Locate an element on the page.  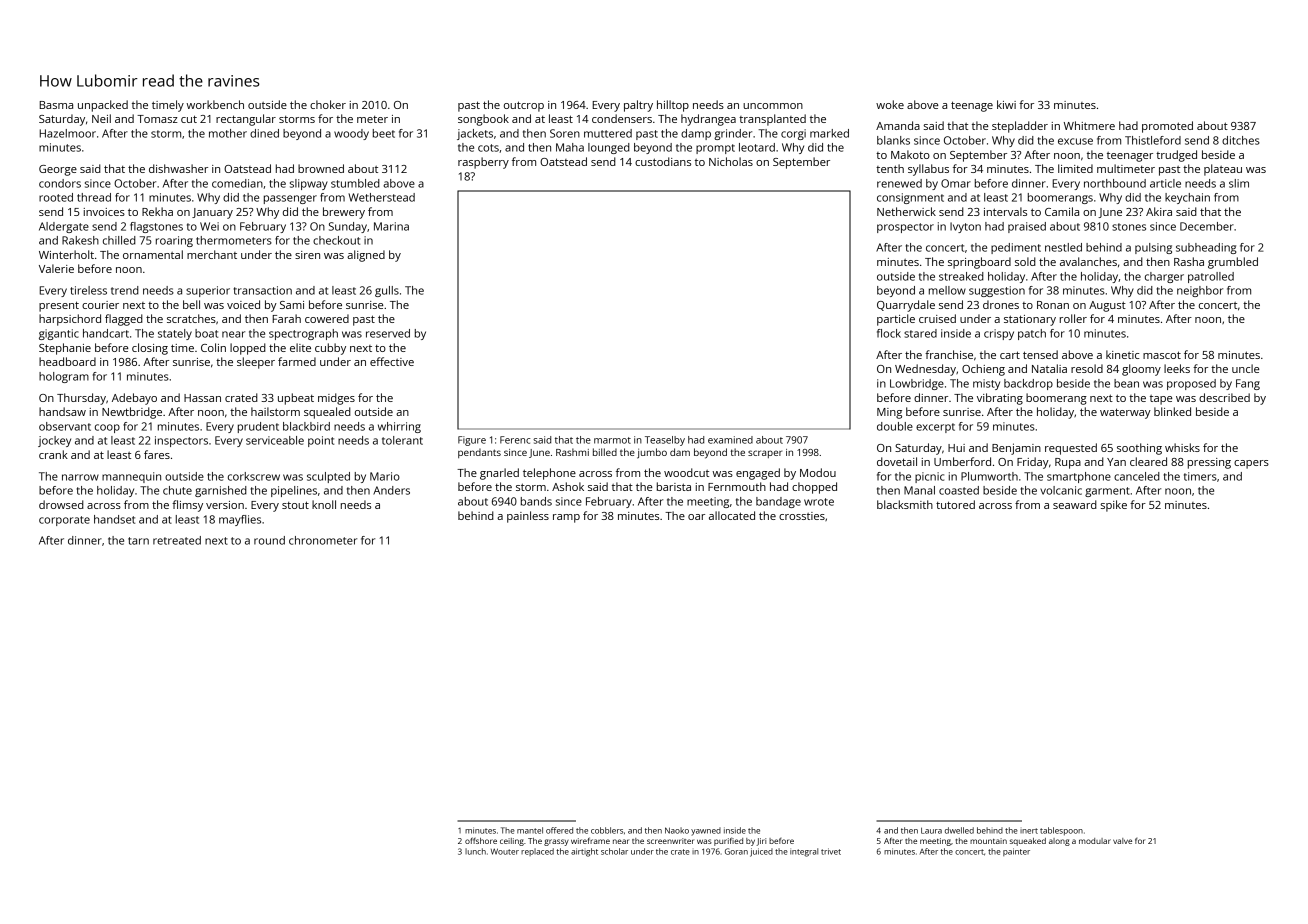
Wouter is located at coordinates (505, 851).
